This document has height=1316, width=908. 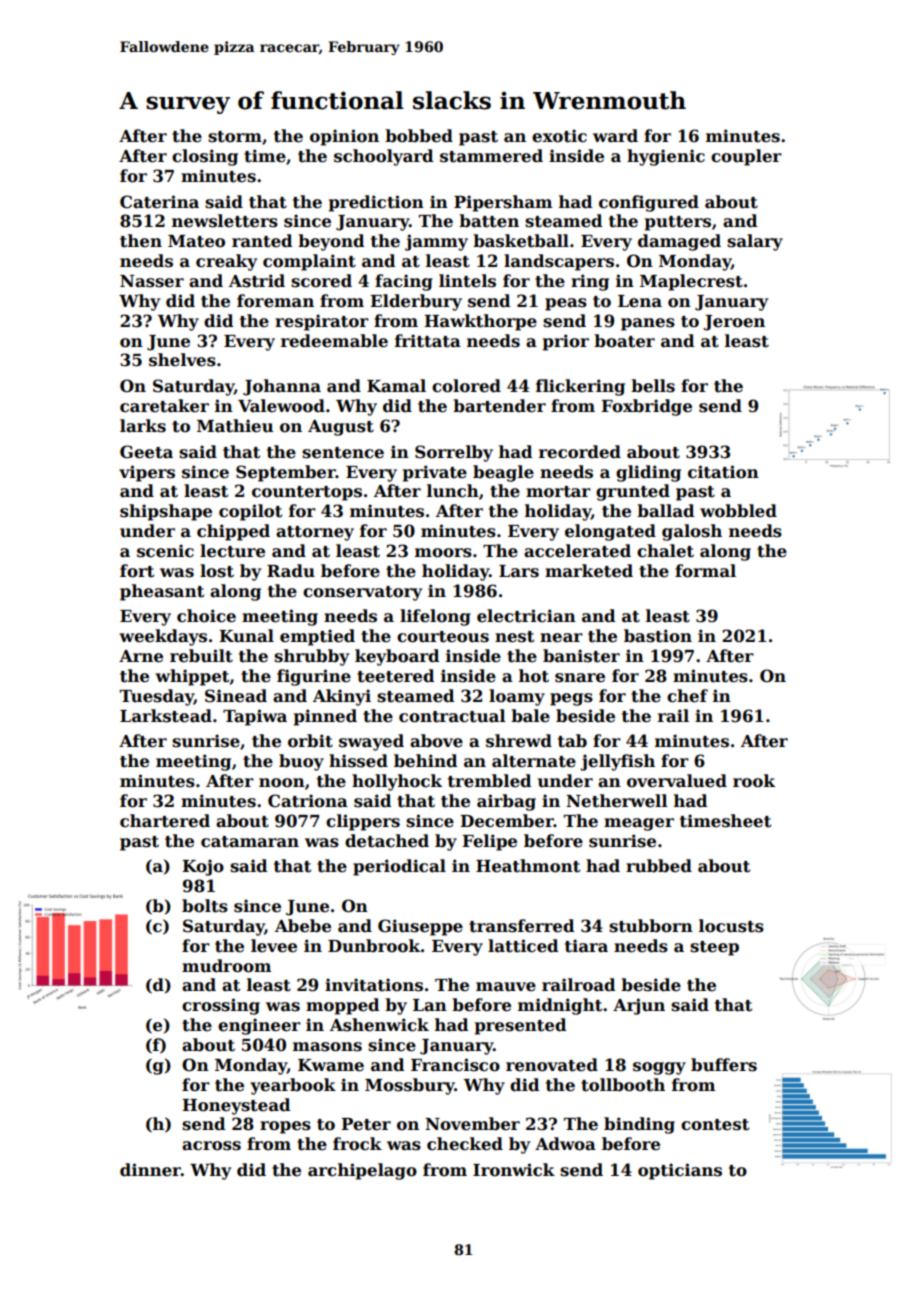 What do you see at coordinates (687, 696) in the document?
I see `chef` at bounding box center [687, 696].
